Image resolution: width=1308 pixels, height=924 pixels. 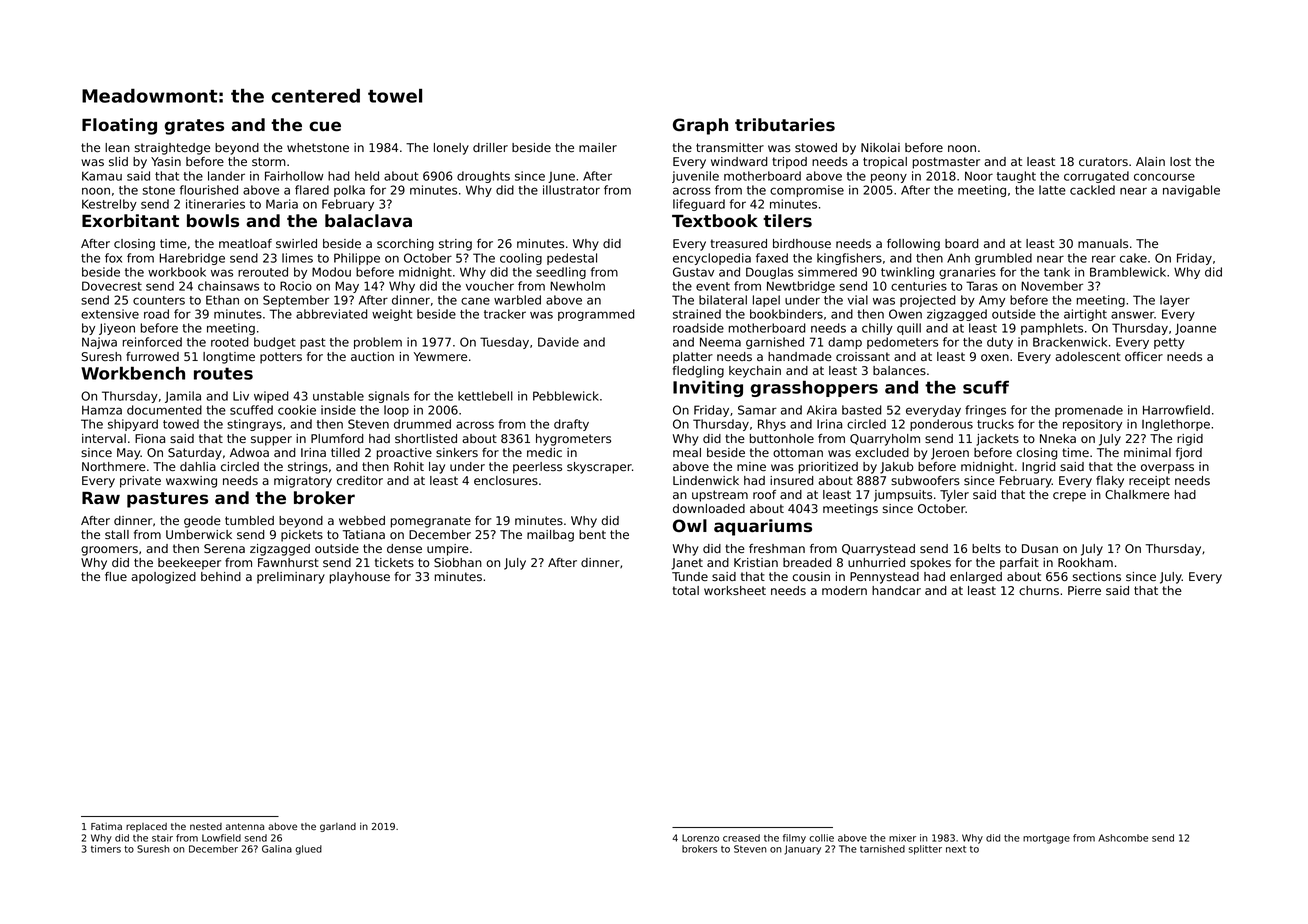 What do you see at coordinates (162, 838) in the image?
I see `stair` at bounding box center [162, 838].
